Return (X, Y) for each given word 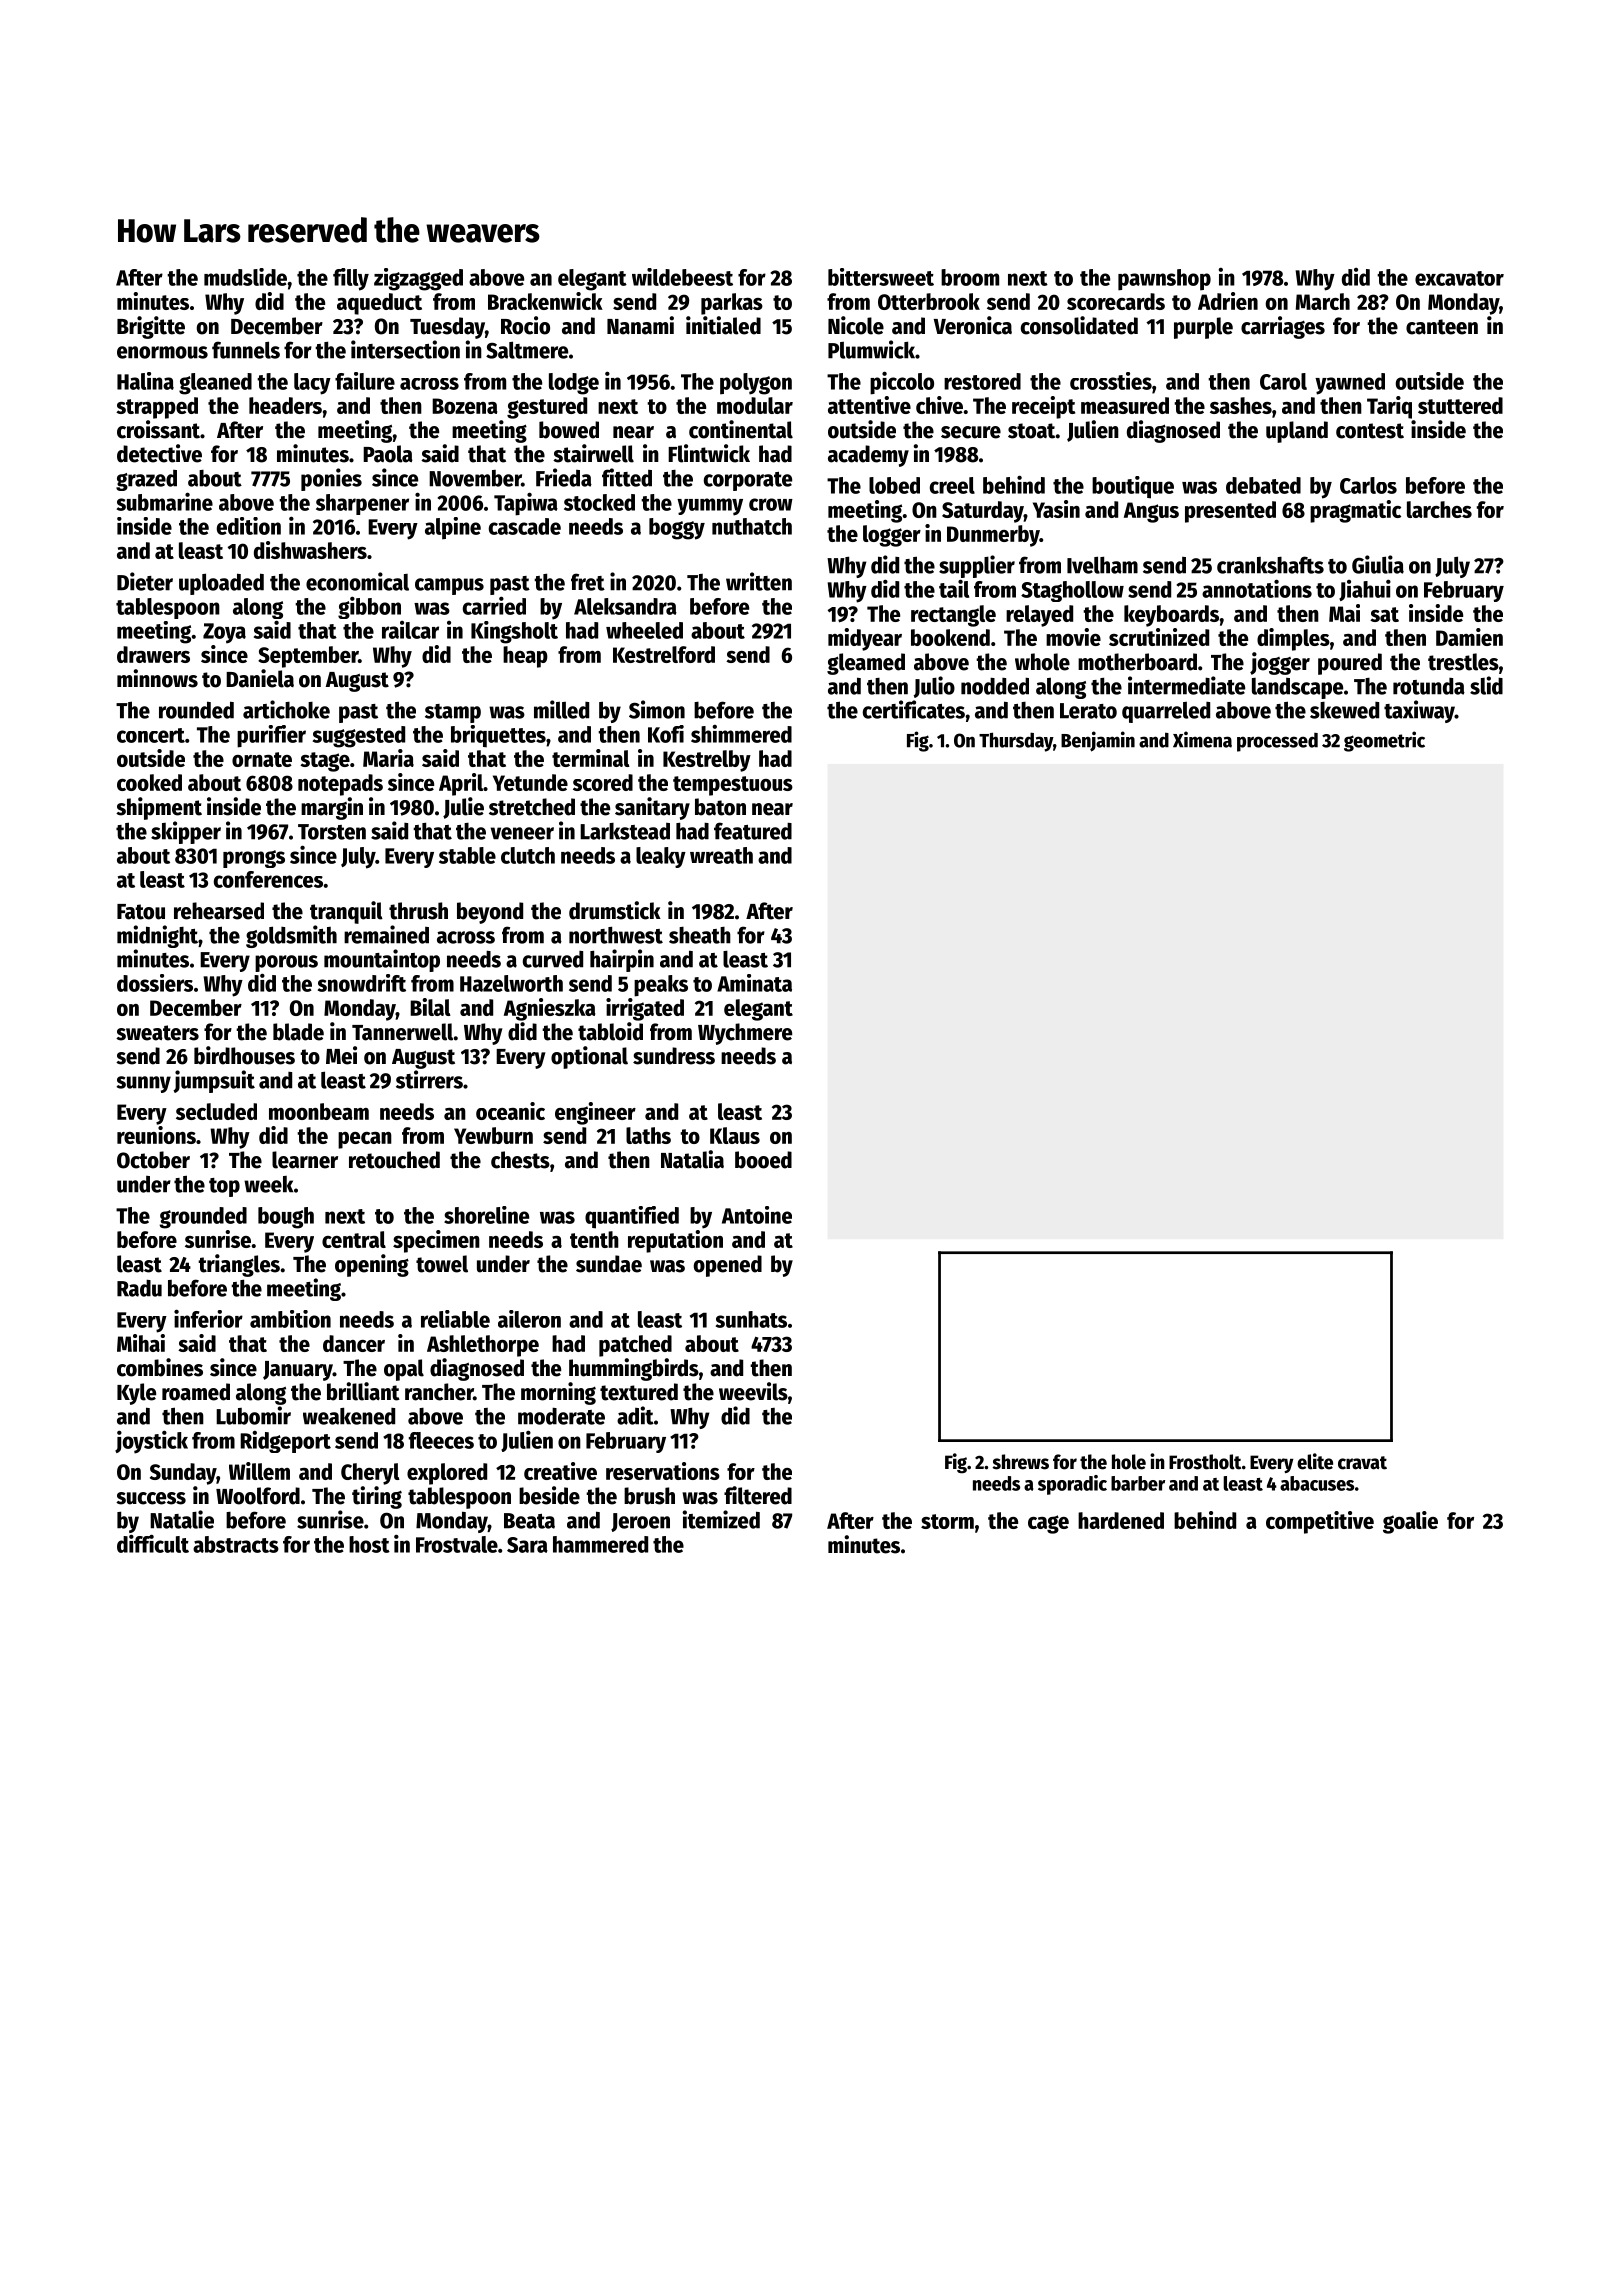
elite (1315, 1461)
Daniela (260, 678)
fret (588, 582)
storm (947, 1521)
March (1323, 301)
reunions (156, 1135)
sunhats (751, 1319)
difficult (153, 1543)
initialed (723, 325)
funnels (246, 350)
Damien (1469, 637)
